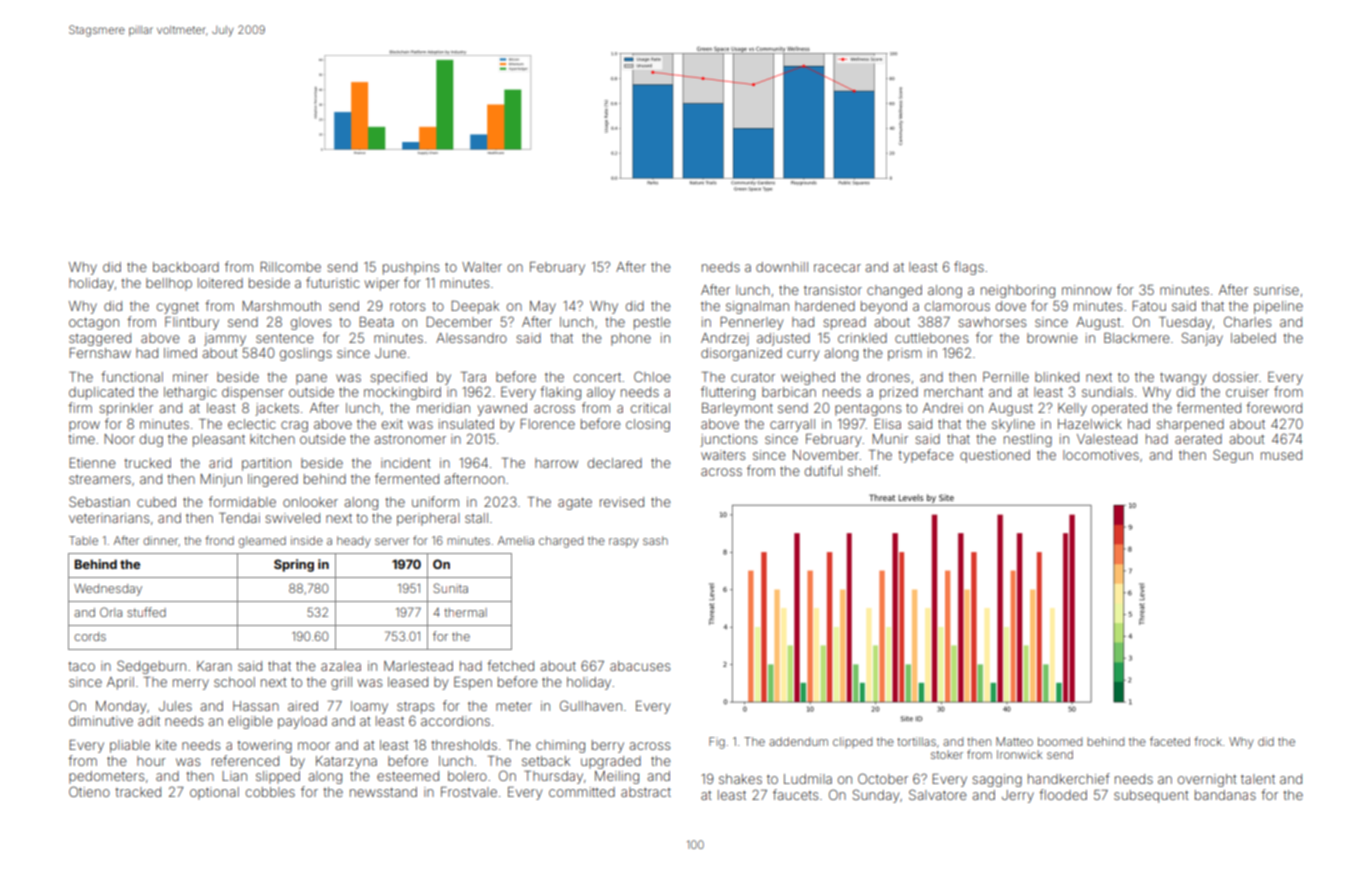 This image has width=1372, height=887. I want to click on locomotives, so click(1101, 455).
